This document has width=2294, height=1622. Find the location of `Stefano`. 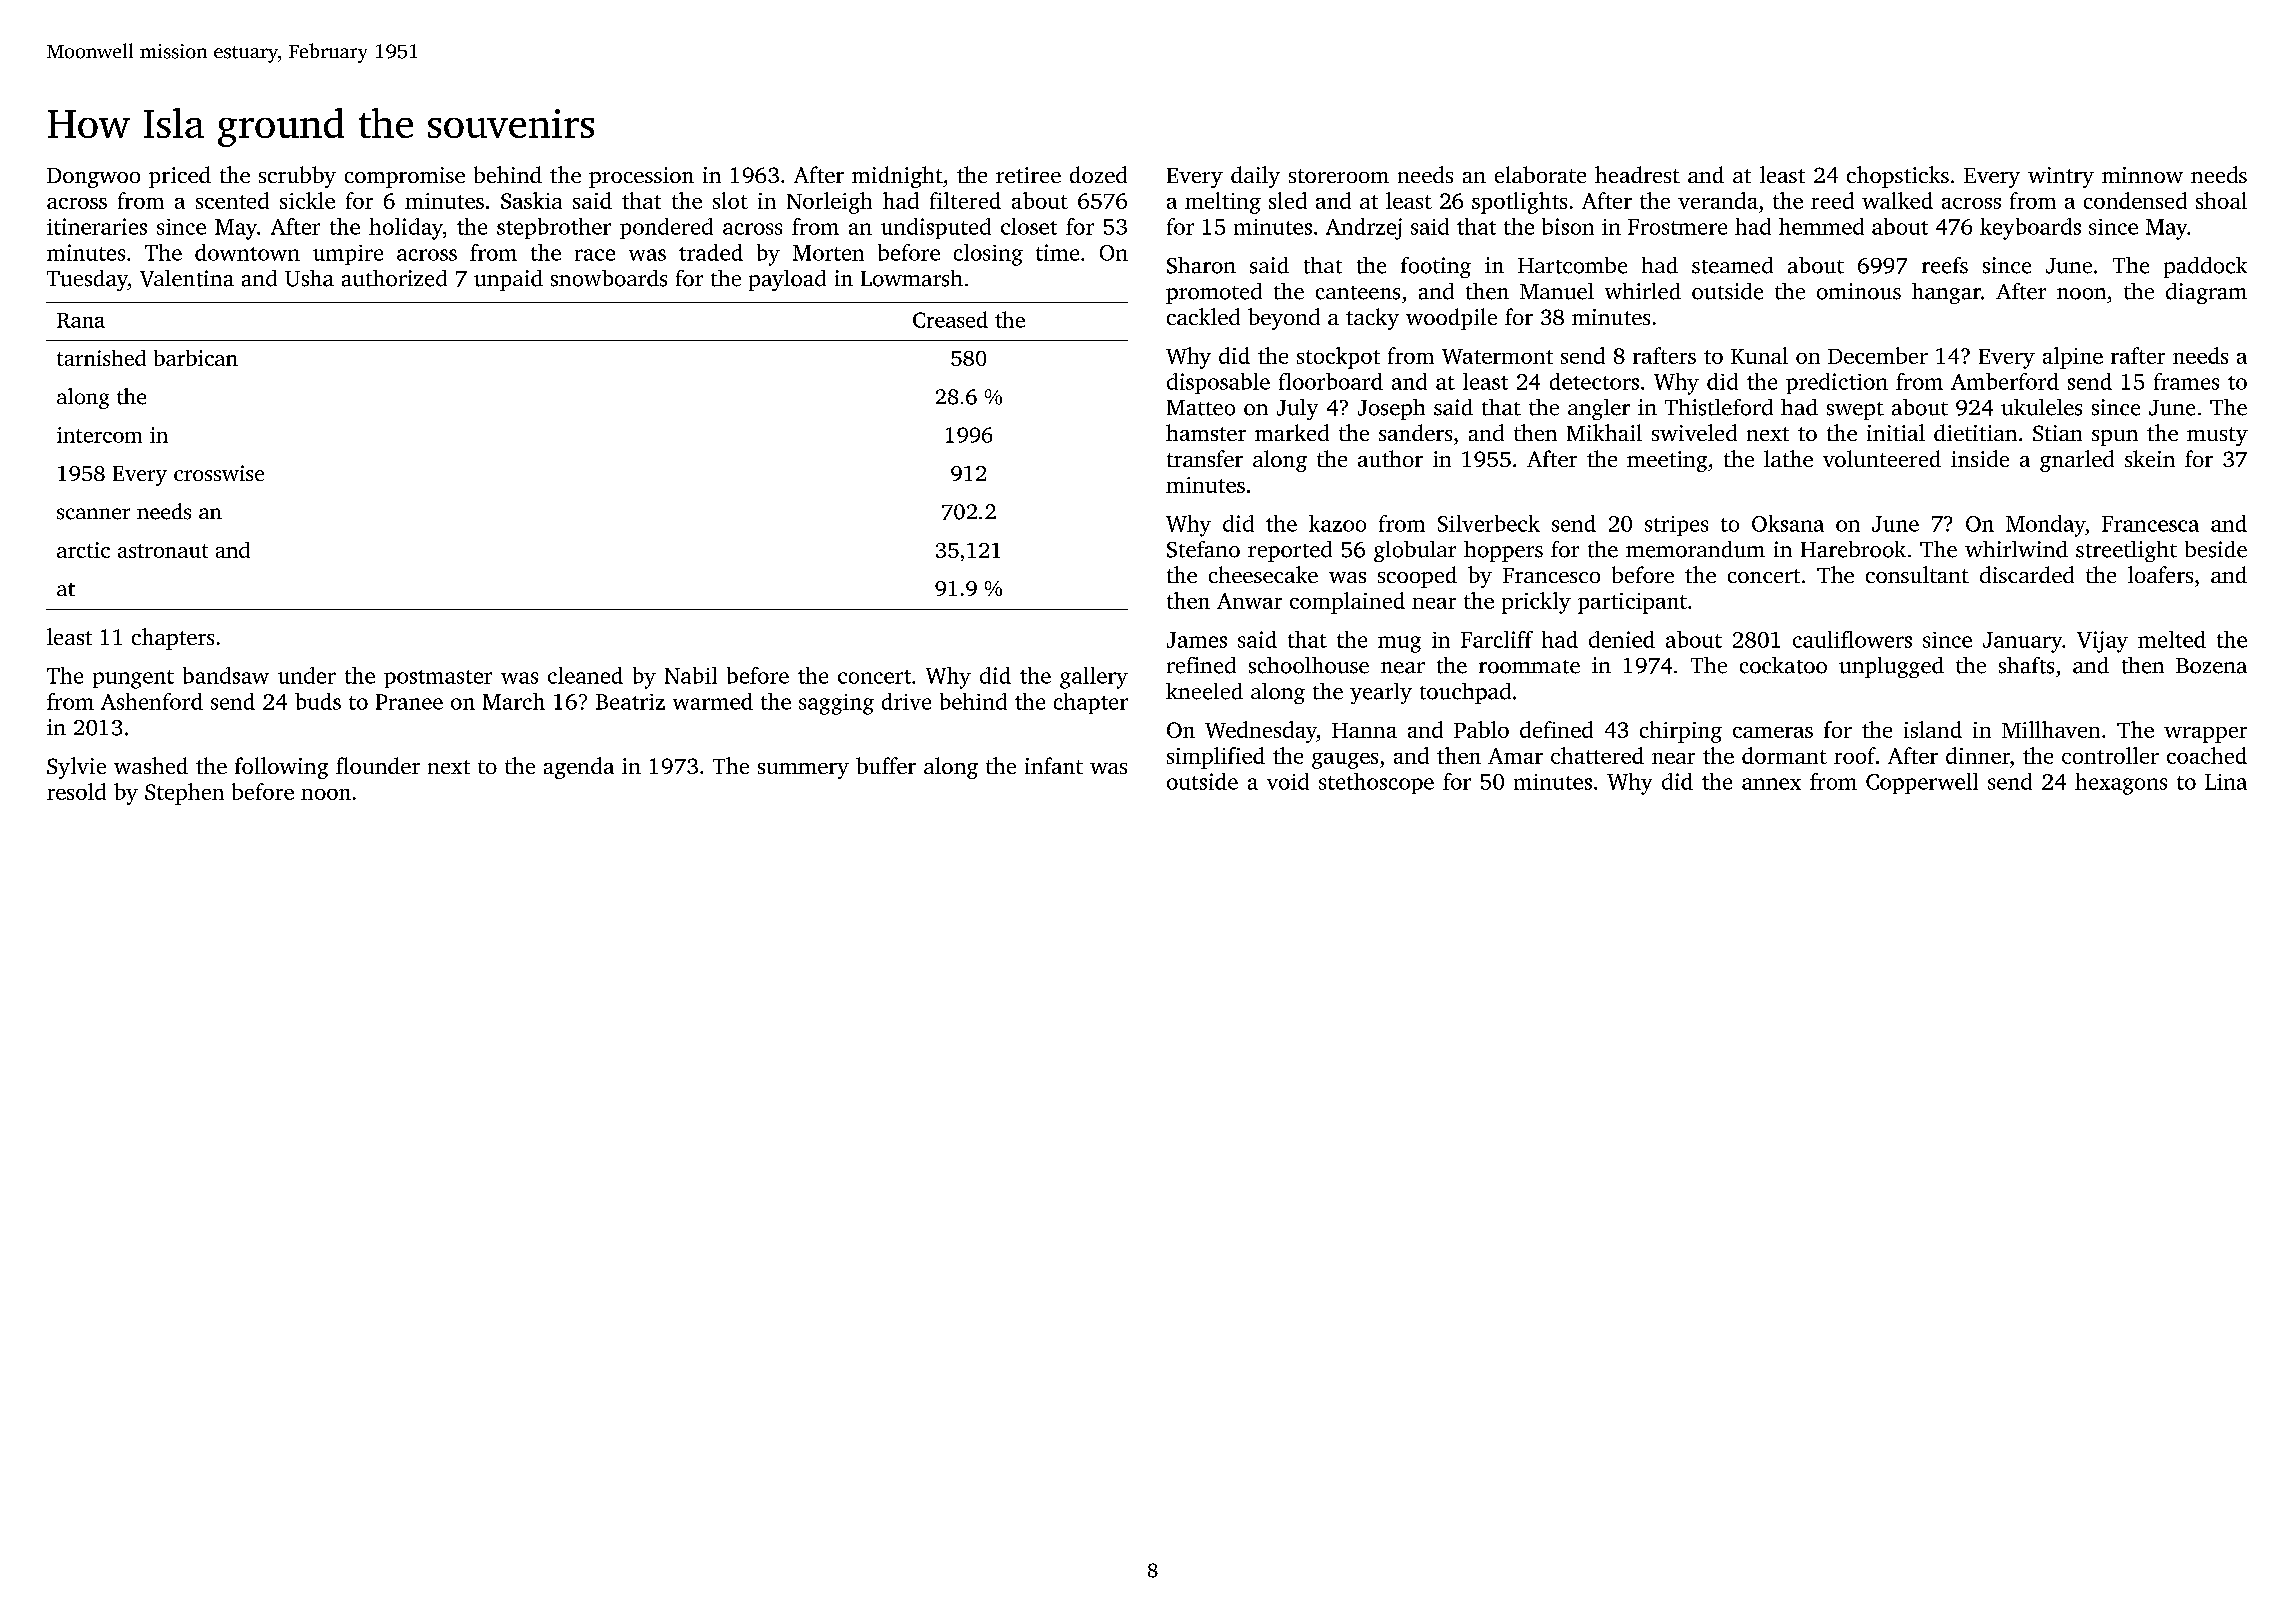

Stefano is located at coordinates (1203, 549).
